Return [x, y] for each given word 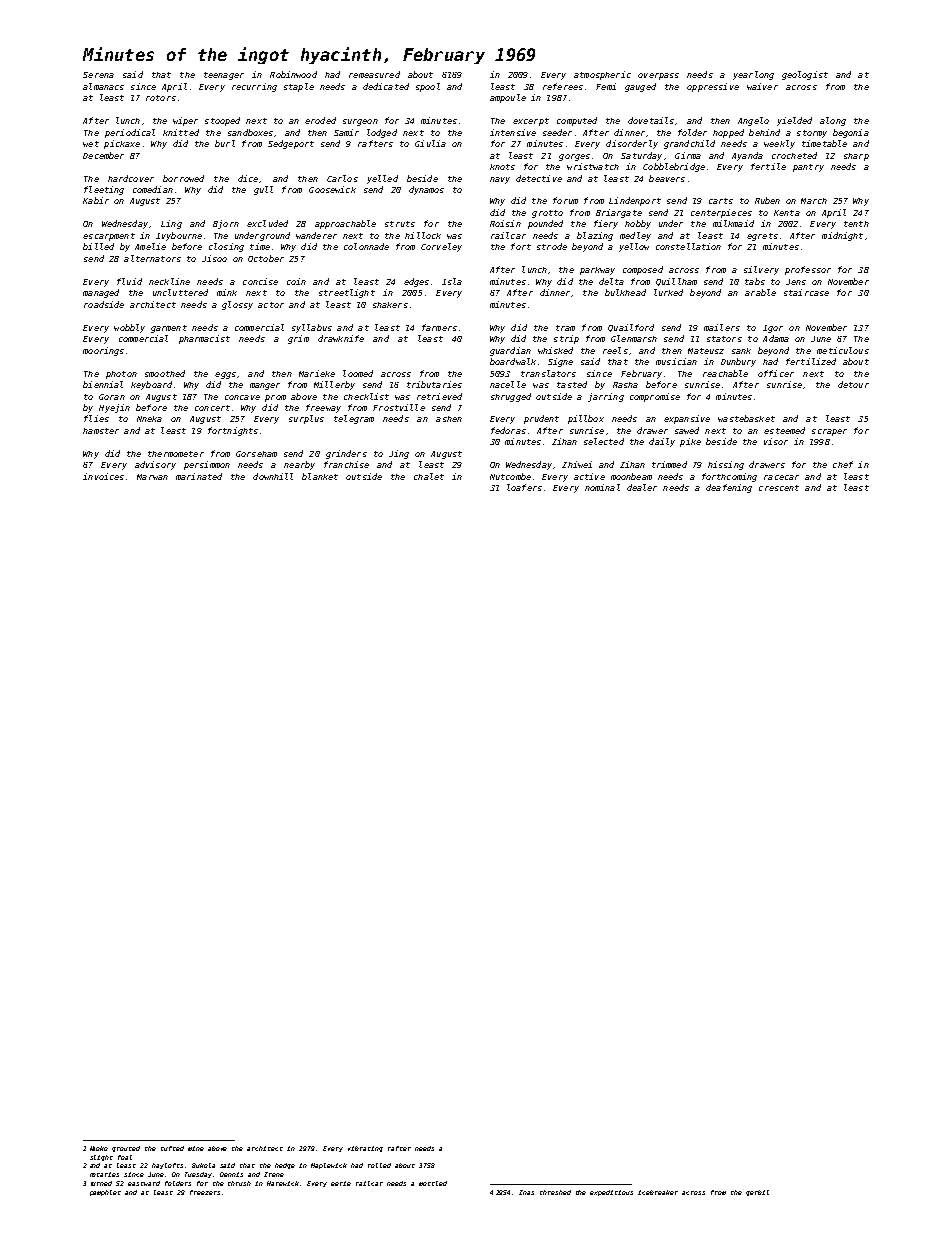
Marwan [152, 477]
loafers [524, 487]
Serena [98, 75]
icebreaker [658, 1192]
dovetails [651, 120]
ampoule [508, 98]
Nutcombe [510, 476]
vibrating [365, 1149]
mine [196, 1148]
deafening [729, 488]
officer [776, 373]
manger [265, 386]
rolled [379, 1165]
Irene [274, 1174]
